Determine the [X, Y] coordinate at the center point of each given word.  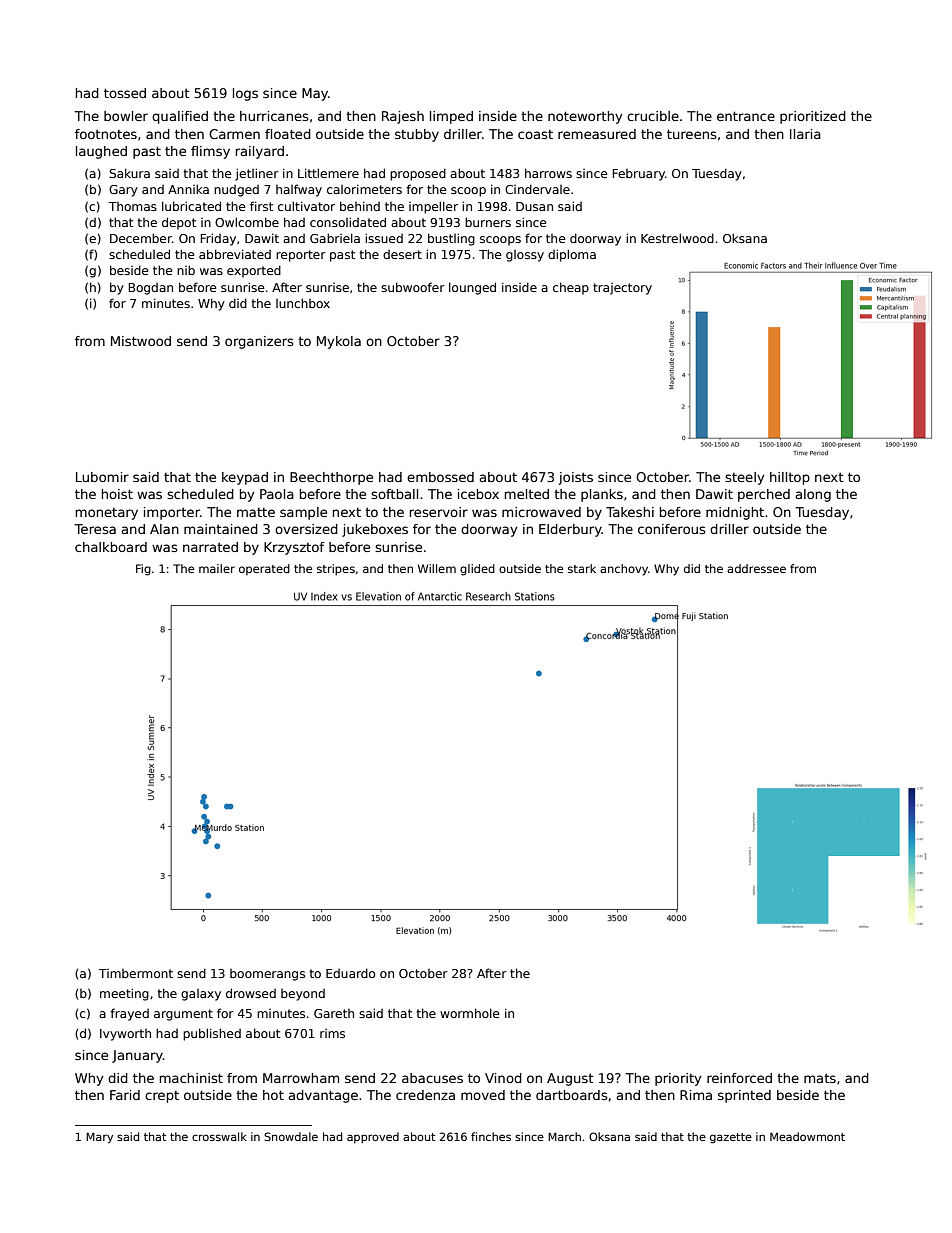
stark [582, 568]
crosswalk [219, 1136]
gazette [731, 1138]
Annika [188, 189]
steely [744, 478]
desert [402, 254]
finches [491, 1136]
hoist [117, 494]
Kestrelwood [677, 238]
